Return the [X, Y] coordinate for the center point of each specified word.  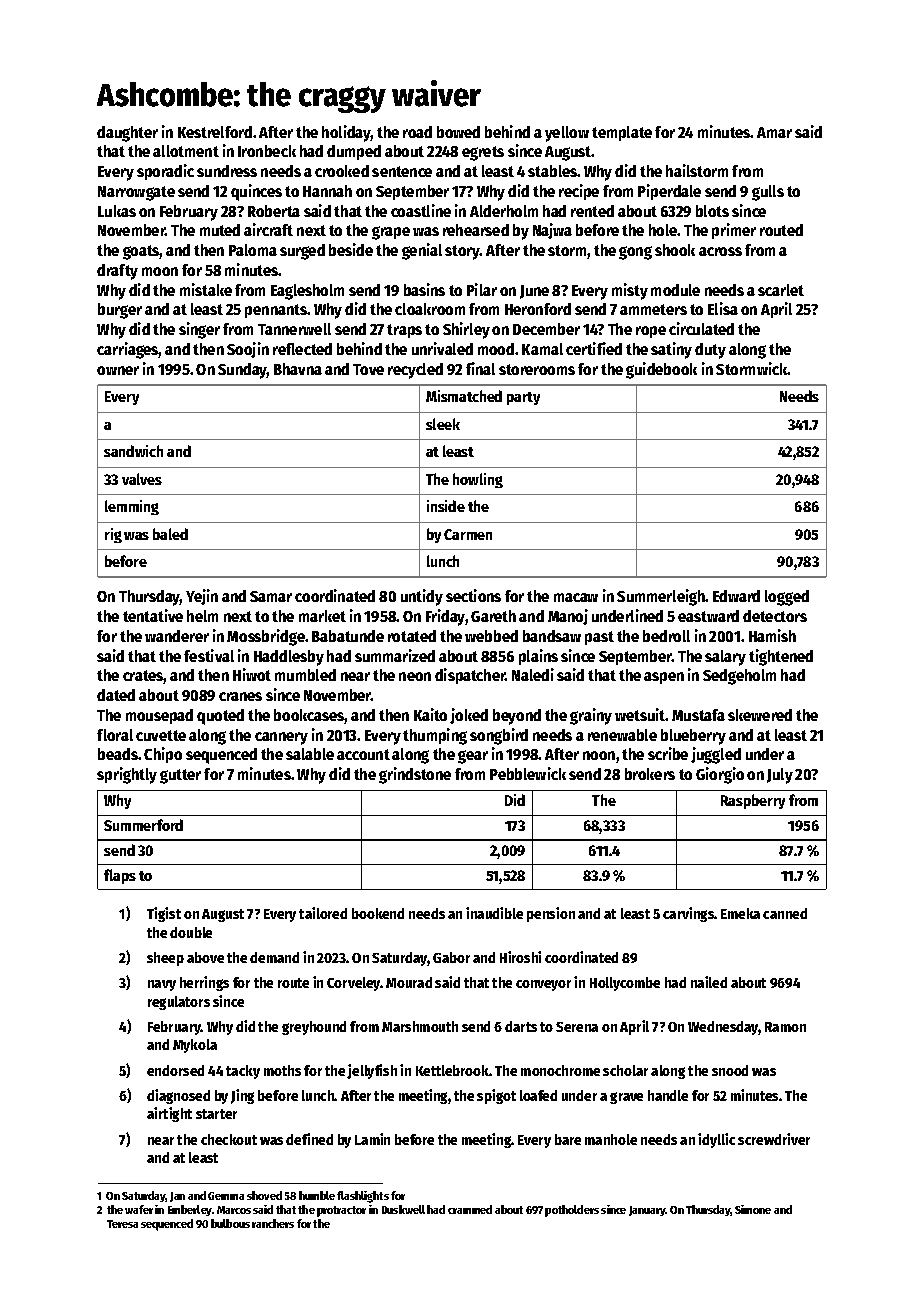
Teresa [122, 1224]
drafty [117, 272]
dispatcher [470, 676]
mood [496, 349]
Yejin [202, 597]
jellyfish [372, 1071]
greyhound [314, 1028]
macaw [576, 597]
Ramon [785, 1027]
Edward [736, 596]
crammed [470, 1209]
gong [635, 253]
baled [170, 534]
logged [787, 598]
